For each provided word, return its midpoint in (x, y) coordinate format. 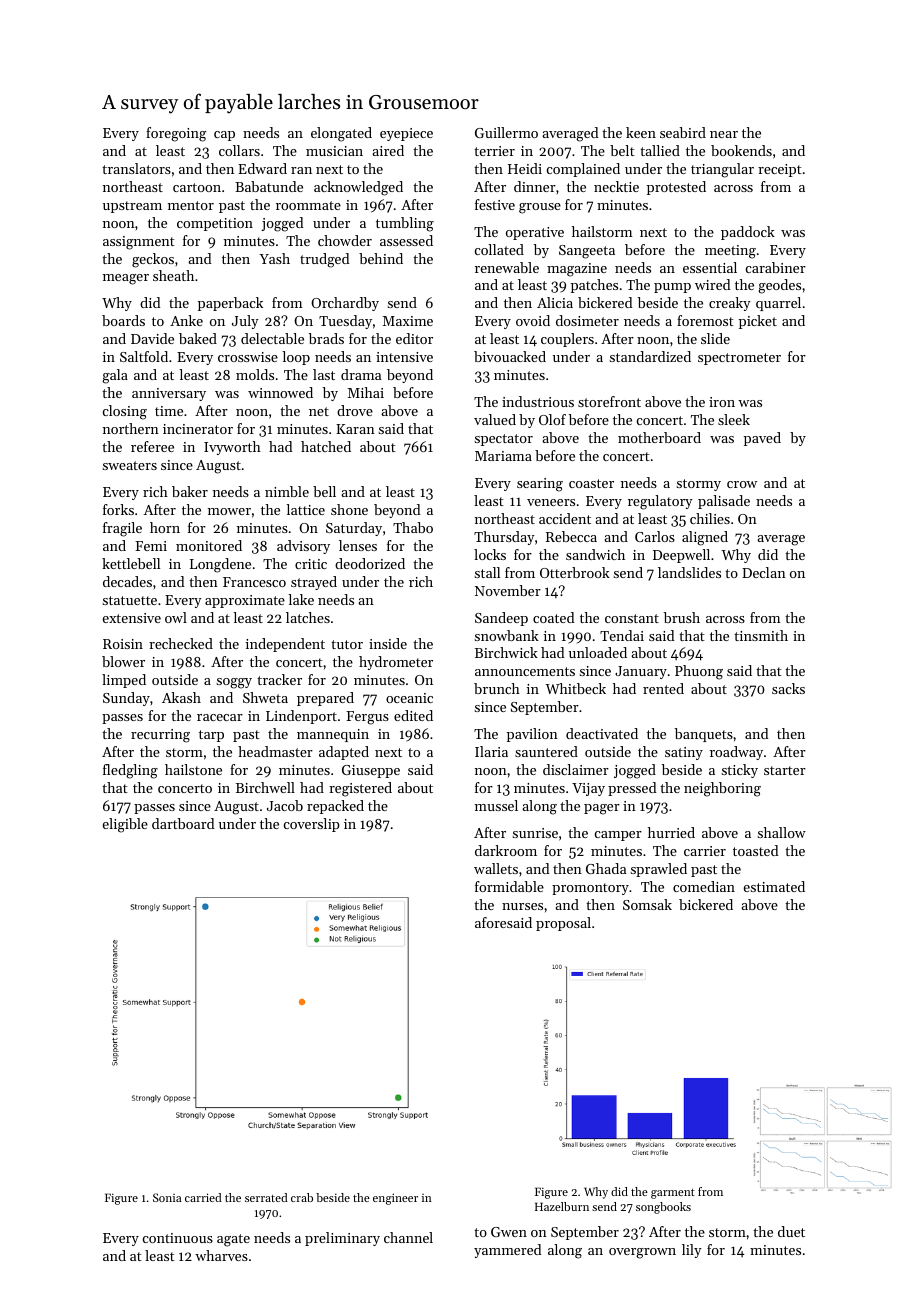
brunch (497, 688)
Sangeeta (587, 252)
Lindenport (301, 717)
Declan (764, 572)
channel (408, 1237)
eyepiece (406, 134)
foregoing (176, 134)
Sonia (167, 1197)
